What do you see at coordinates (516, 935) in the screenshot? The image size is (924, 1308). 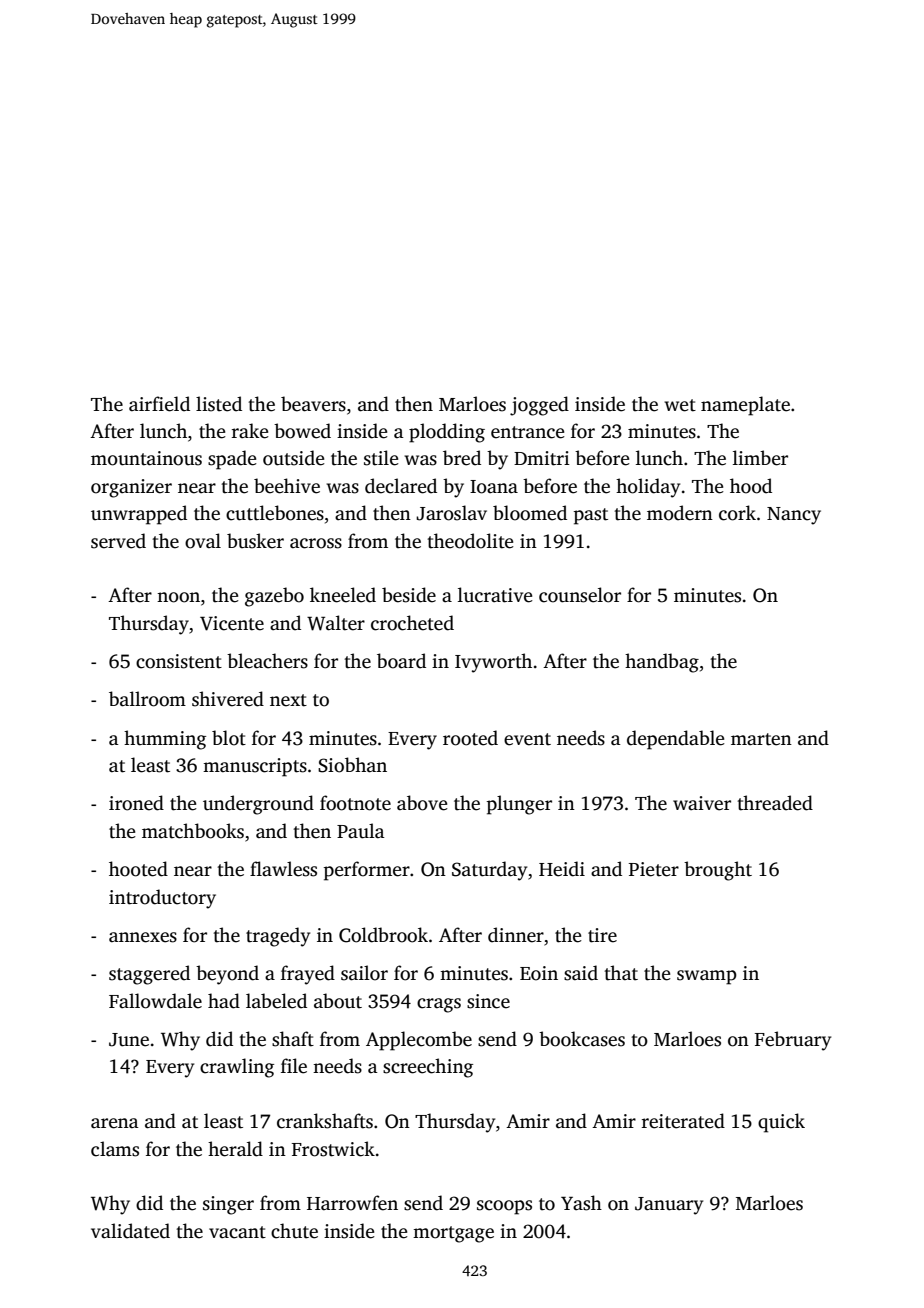 I see `dinner` at bounding box center [516, 935].
